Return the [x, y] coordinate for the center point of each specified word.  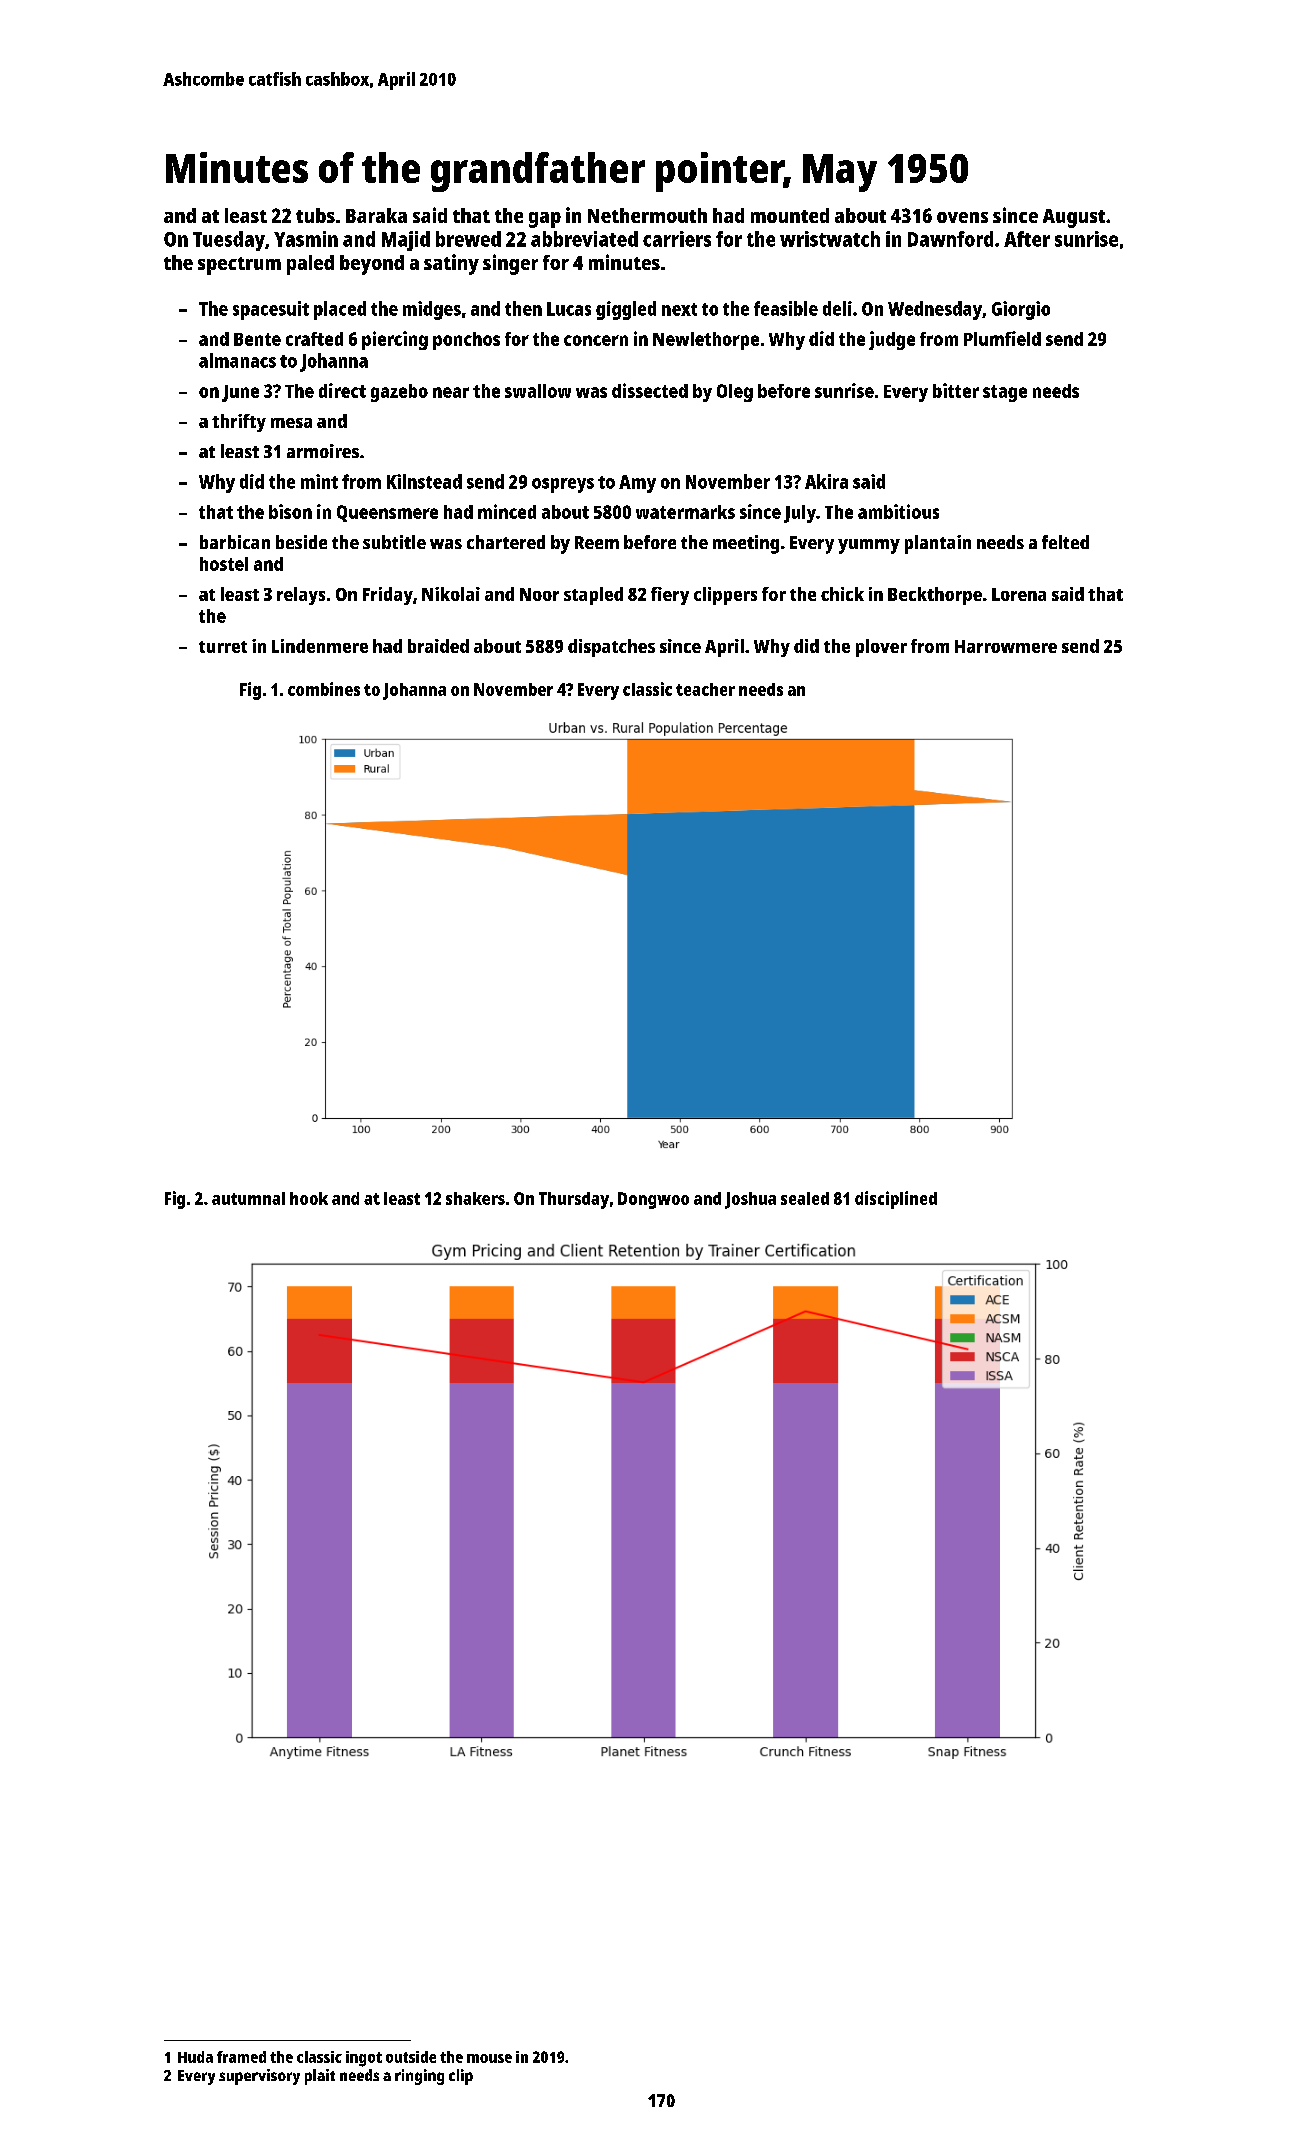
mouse [489, 2058]
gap [545, 220]
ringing [419, 2077]
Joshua [750, 1200]
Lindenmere [320, 646]
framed [241, 2057]
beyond [372, 265]
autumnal [248, 1198]
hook [309, 1198]
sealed [805, 1198]
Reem [597, 542]
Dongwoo [653, 1200]
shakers [475, 1198]
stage [1005, 393]
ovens [962, 217]
